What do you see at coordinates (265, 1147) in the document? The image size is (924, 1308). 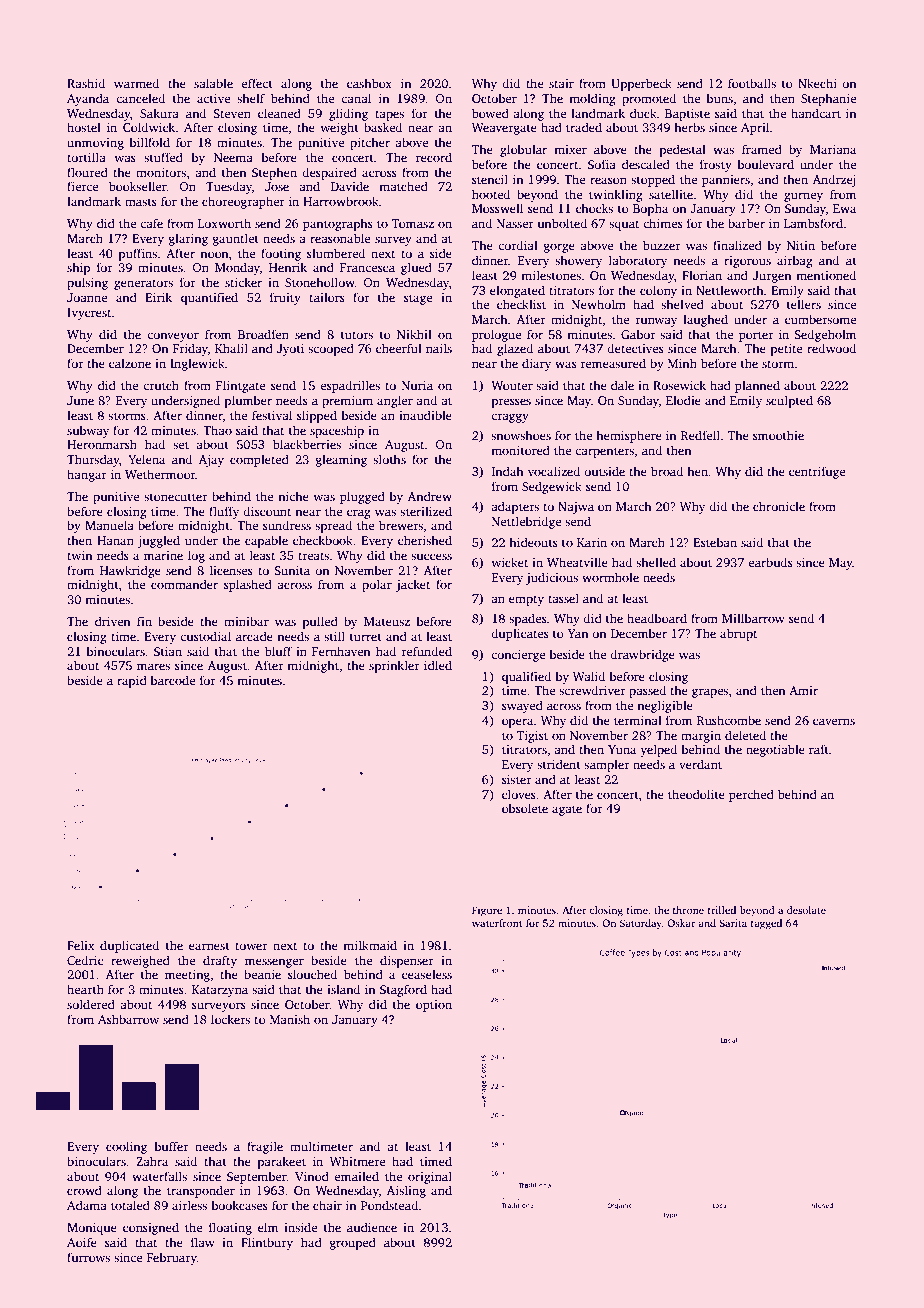 I see `fragile` at bounding box center [265, 1147].
